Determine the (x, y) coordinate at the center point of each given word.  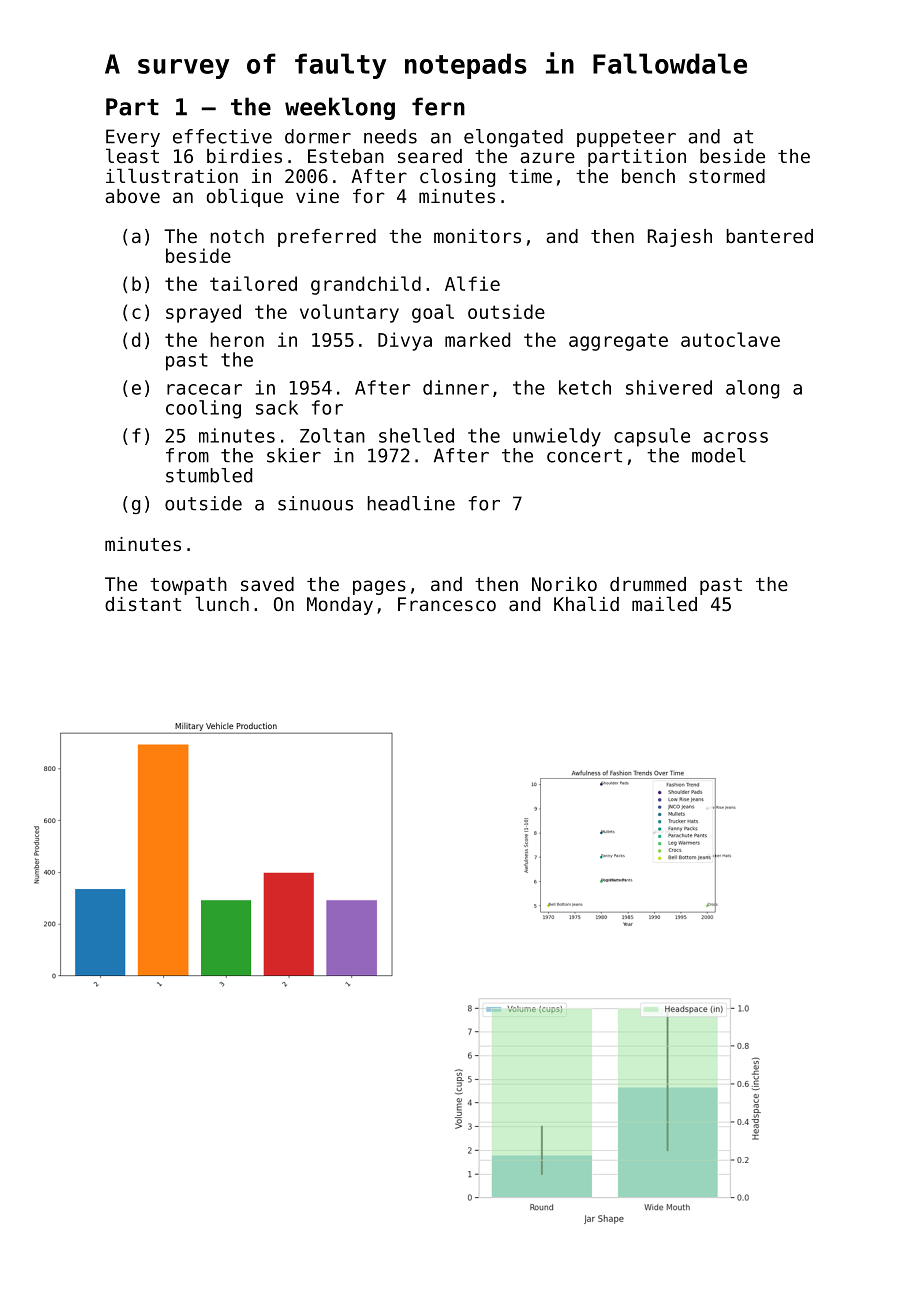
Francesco (447, 604)
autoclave (730, 339)
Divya (405, 341)
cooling (203, 409)
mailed (664, 603)
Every (133, 138)
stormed (727, 176)
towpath (188, 586)
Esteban (346, 156)
